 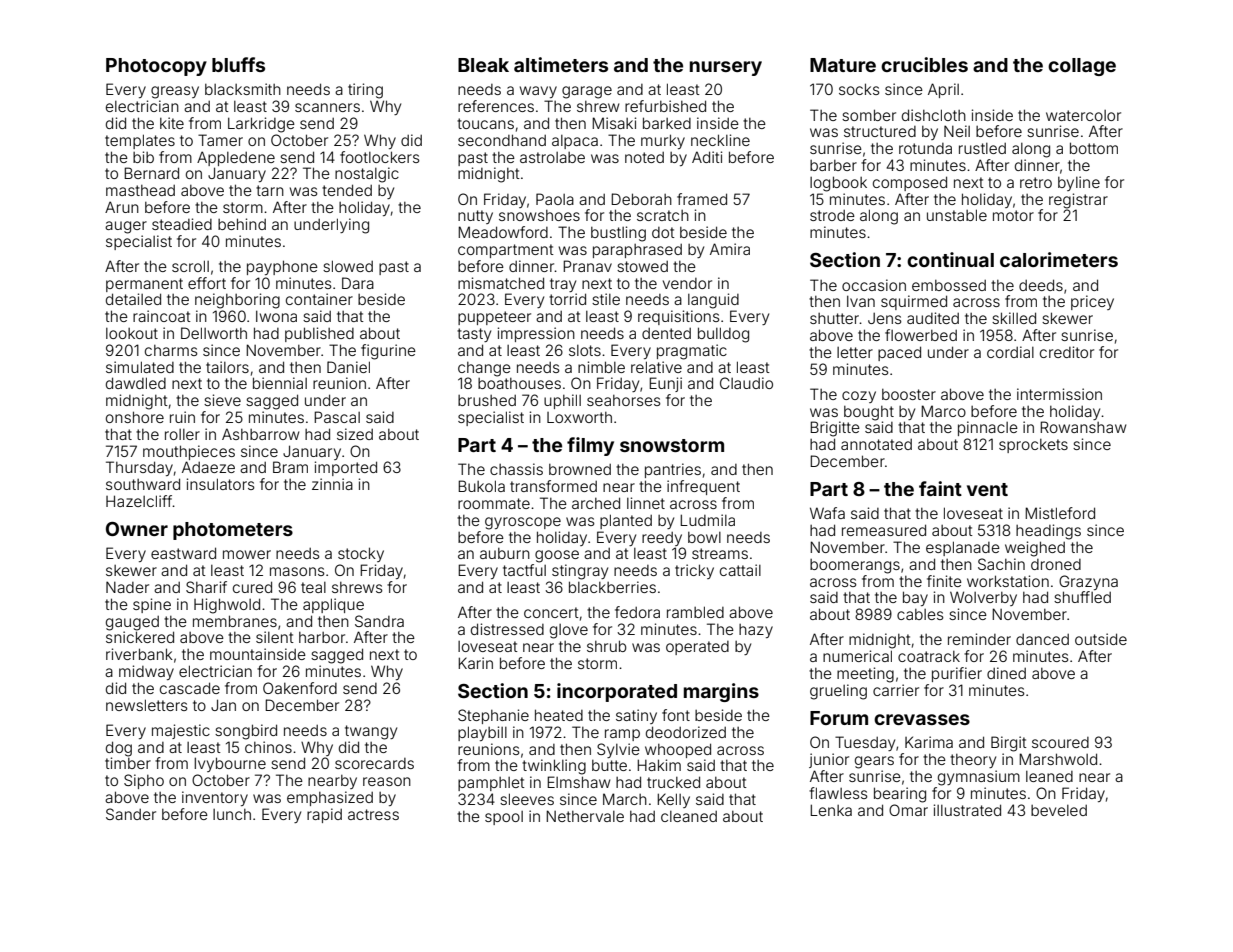 What do you see at coordinates (656, 367) in the document?
I see `relative` at bounding box center [656, 367].
